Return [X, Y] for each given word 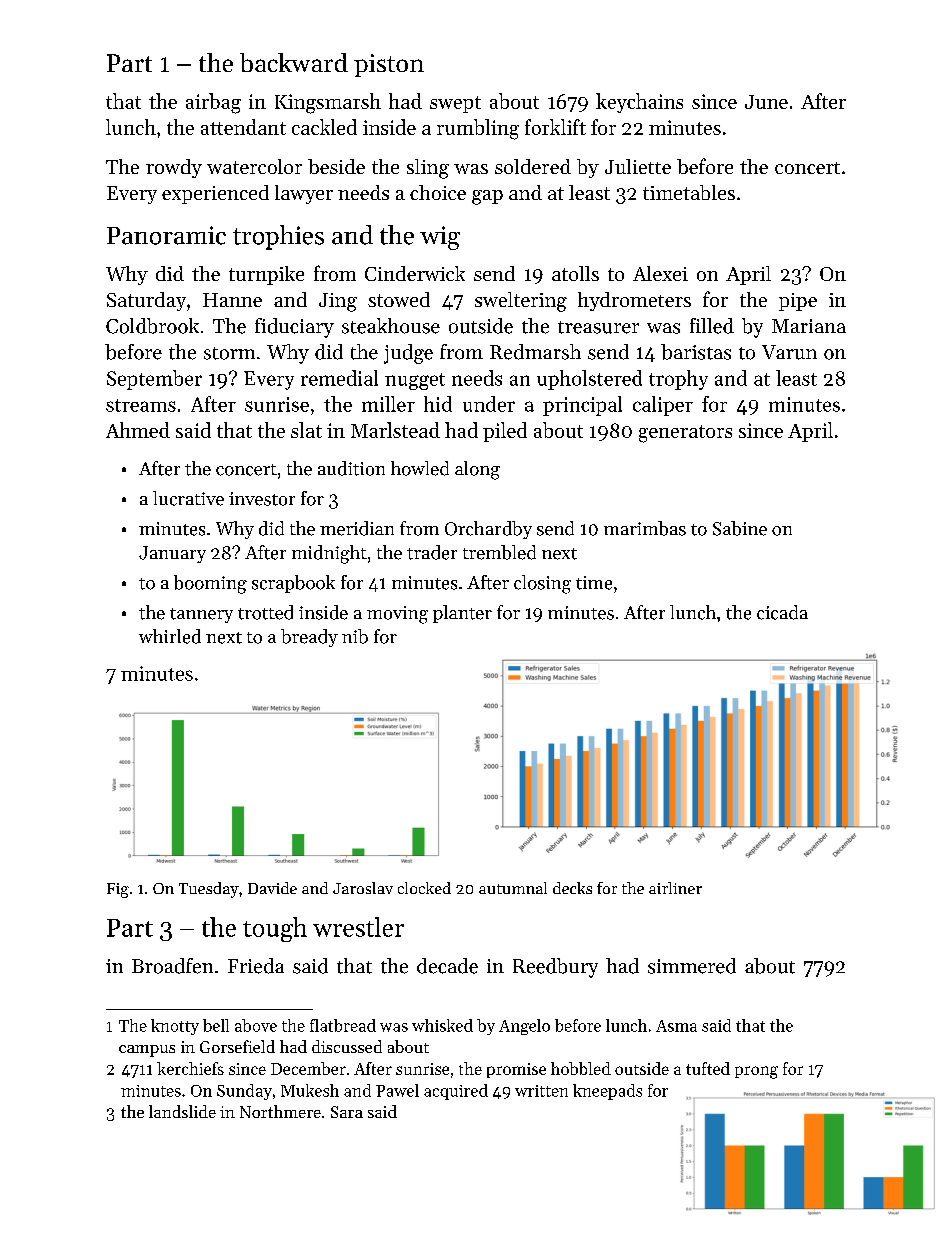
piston [389, 65]
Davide [272, 888]
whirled [170, 636]
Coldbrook [152, 326]
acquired [456, 1092]
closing [542, 584]
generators [685, 434]
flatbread [343, 1025]
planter [462, 614]
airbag [213, 103]
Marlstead [395, 430]
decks [572, 888]
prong [756, 1072]
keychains [639, 103]
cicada [782, 612]
